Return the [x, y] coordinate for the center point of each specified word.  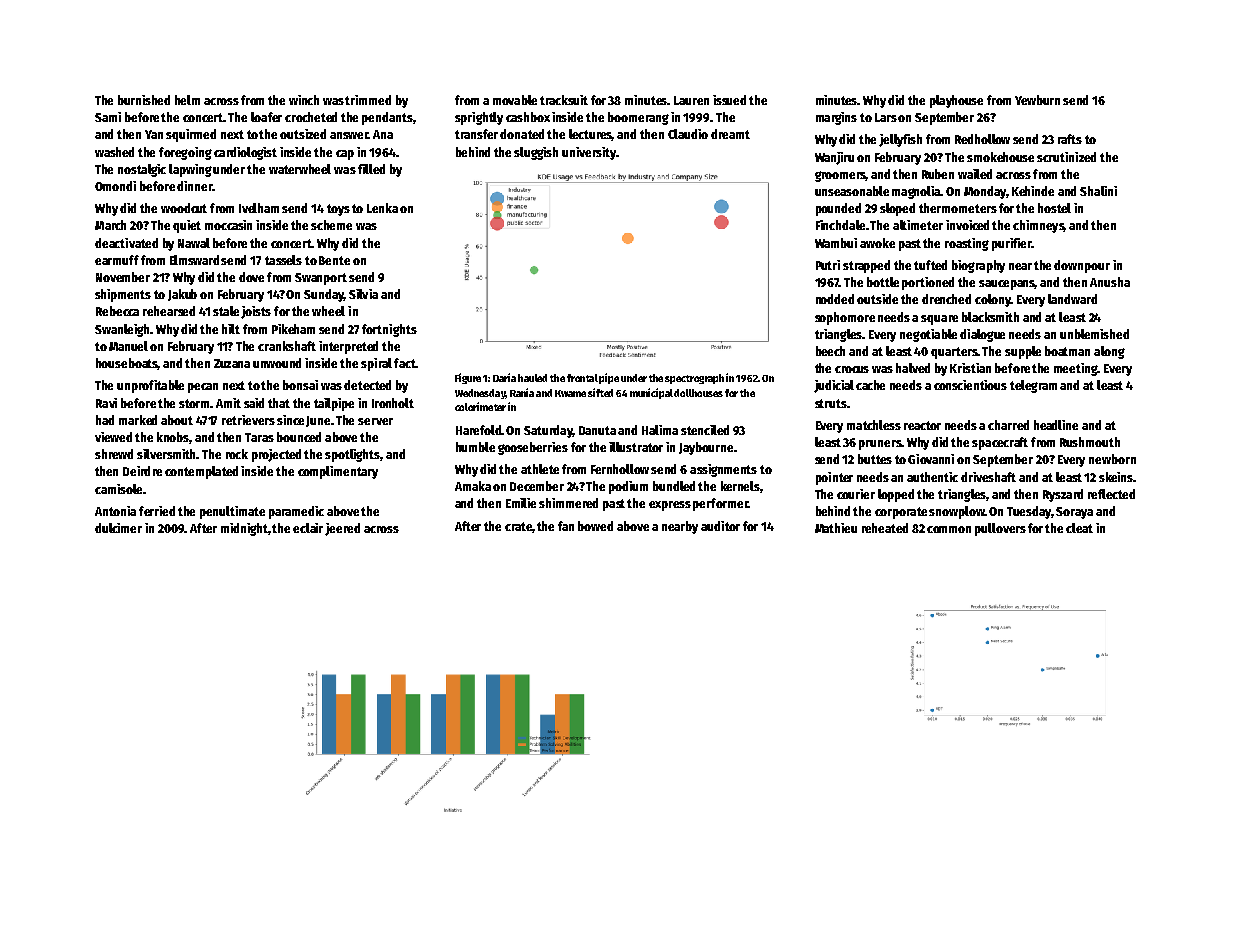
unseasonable [852, 191]
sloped [897, 209]
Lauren [691, 100]
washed [114, 152]
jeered [342, 529]
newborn [1112, 459]
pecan [203, 388]
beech [830, 351]
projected [276, 455]
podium [628, 487]
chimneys [1038, 226]
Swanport [321, 279]
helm [187, 100]
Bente [334, 260]
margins [836, 118]
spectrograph [694, 379]
